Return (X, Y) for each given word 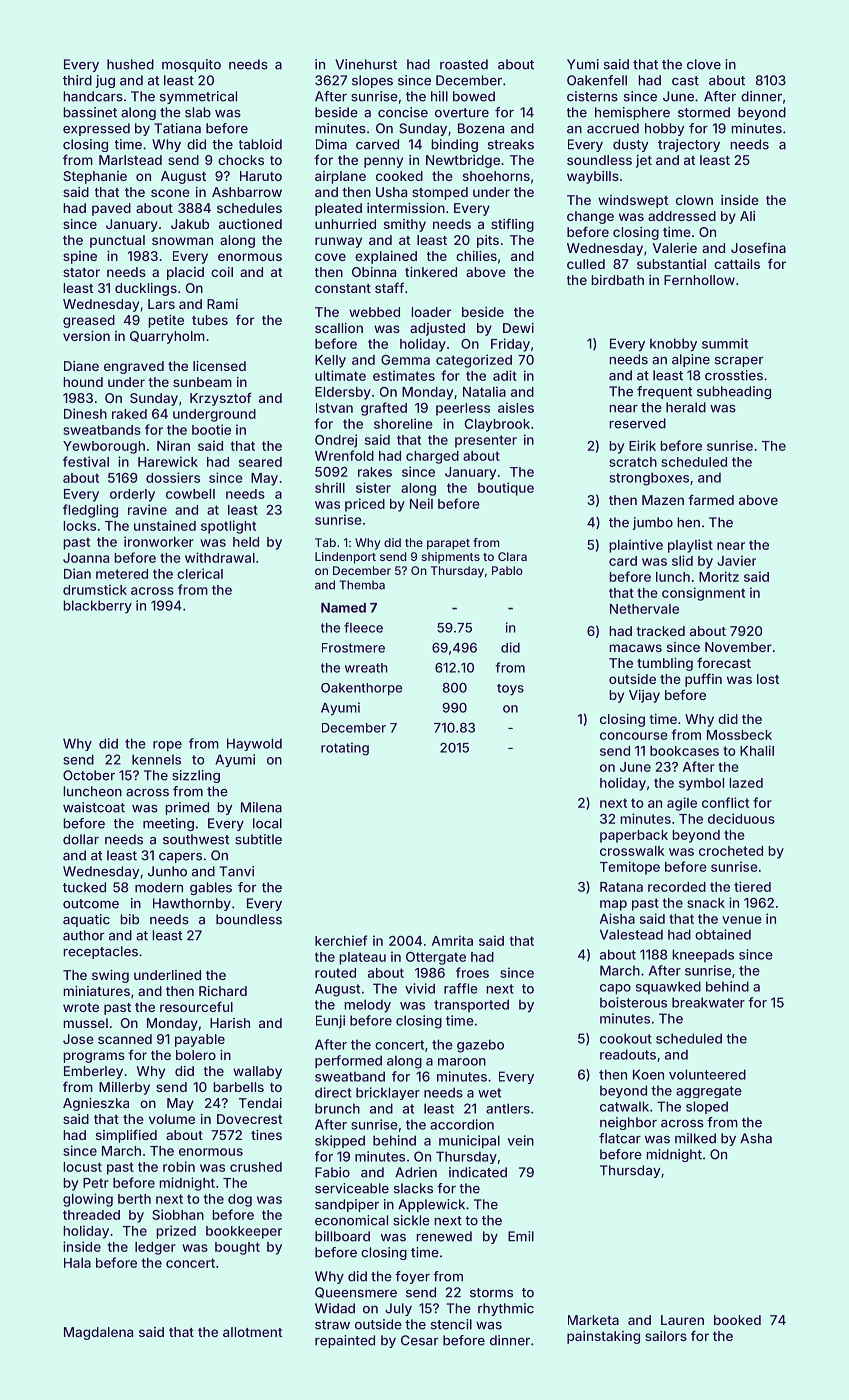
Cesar (419, 1340)
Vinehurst (366, 64)
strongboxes (649, 479)
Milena (261, 807)
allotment (252, 1332)
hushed (130, 64)
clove (704, 64)
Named (343, 608)
